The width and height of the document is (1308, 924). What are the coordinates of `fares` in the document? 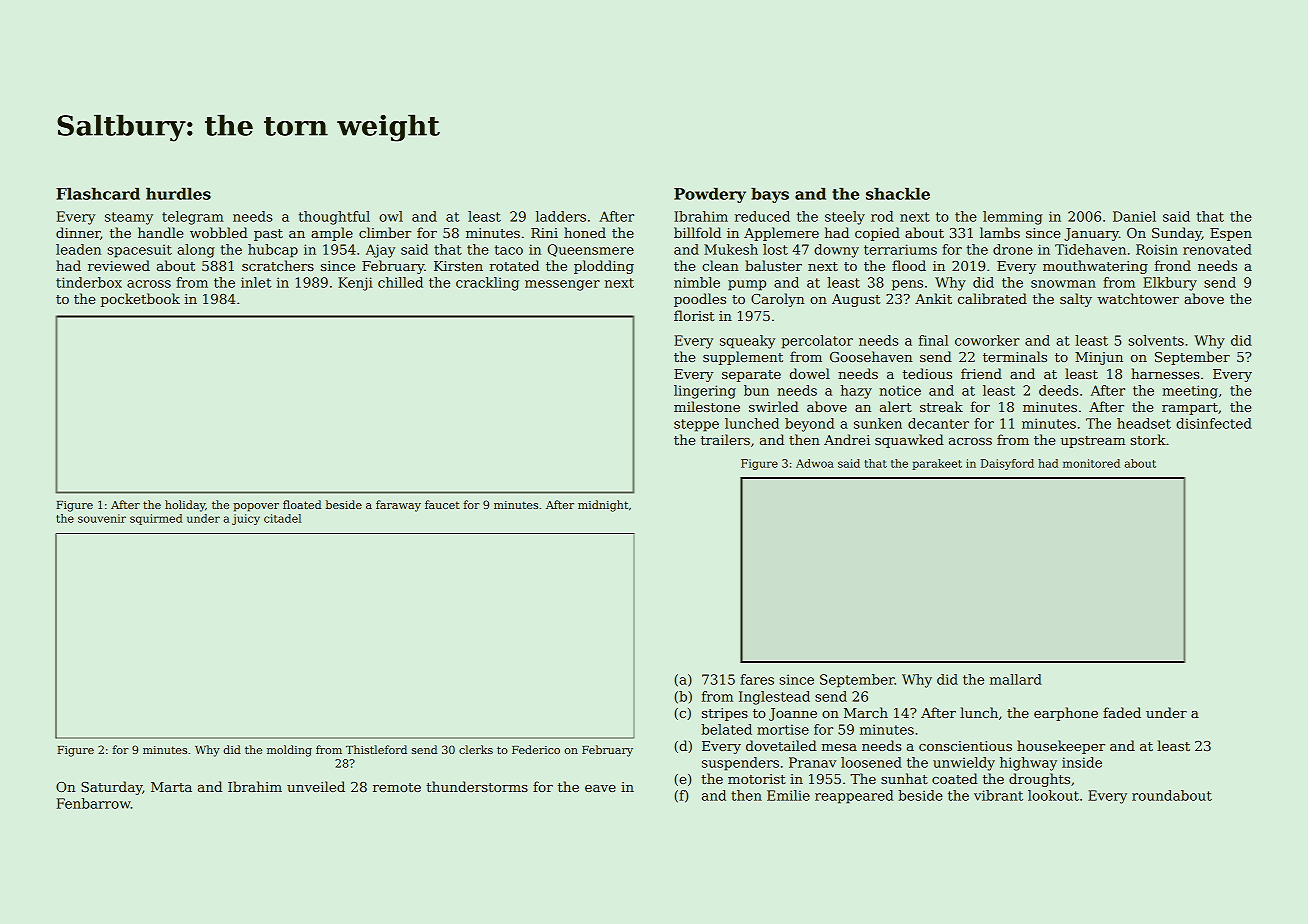 It's located at (757, 679).
